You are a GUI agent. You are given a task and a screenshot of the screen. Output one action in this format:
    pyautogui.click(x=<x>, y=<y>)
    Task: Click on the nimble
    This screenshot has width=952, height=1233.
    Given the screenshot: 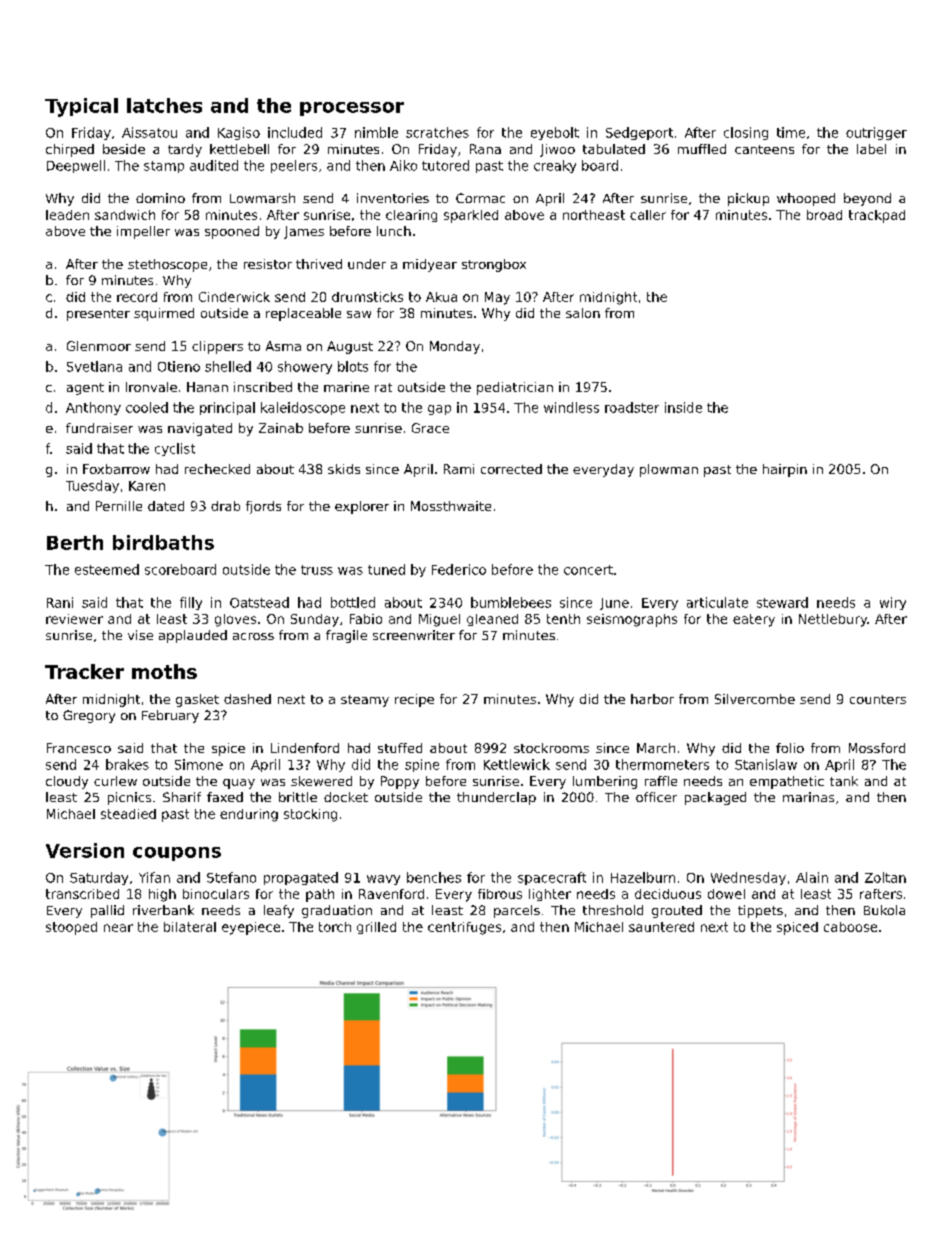 What is the action you would take?
    pyautogui.click(x=376, y=132)
